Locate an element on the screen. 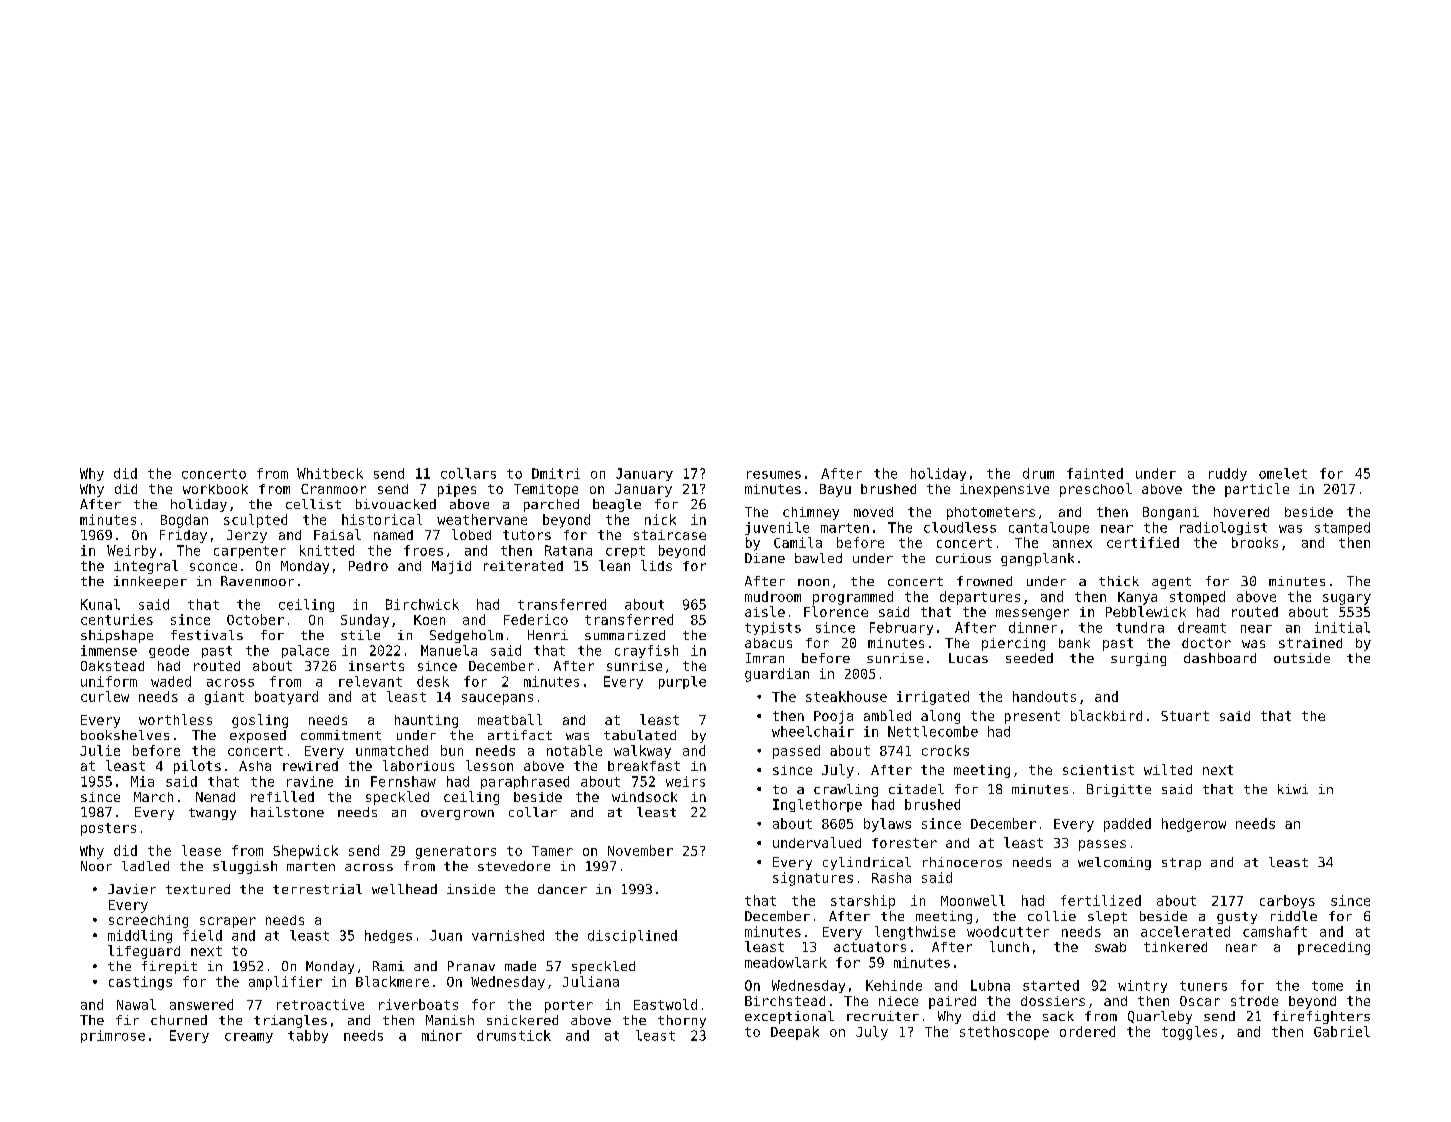  Ravenmoor is located at coordinates (257, 581).
